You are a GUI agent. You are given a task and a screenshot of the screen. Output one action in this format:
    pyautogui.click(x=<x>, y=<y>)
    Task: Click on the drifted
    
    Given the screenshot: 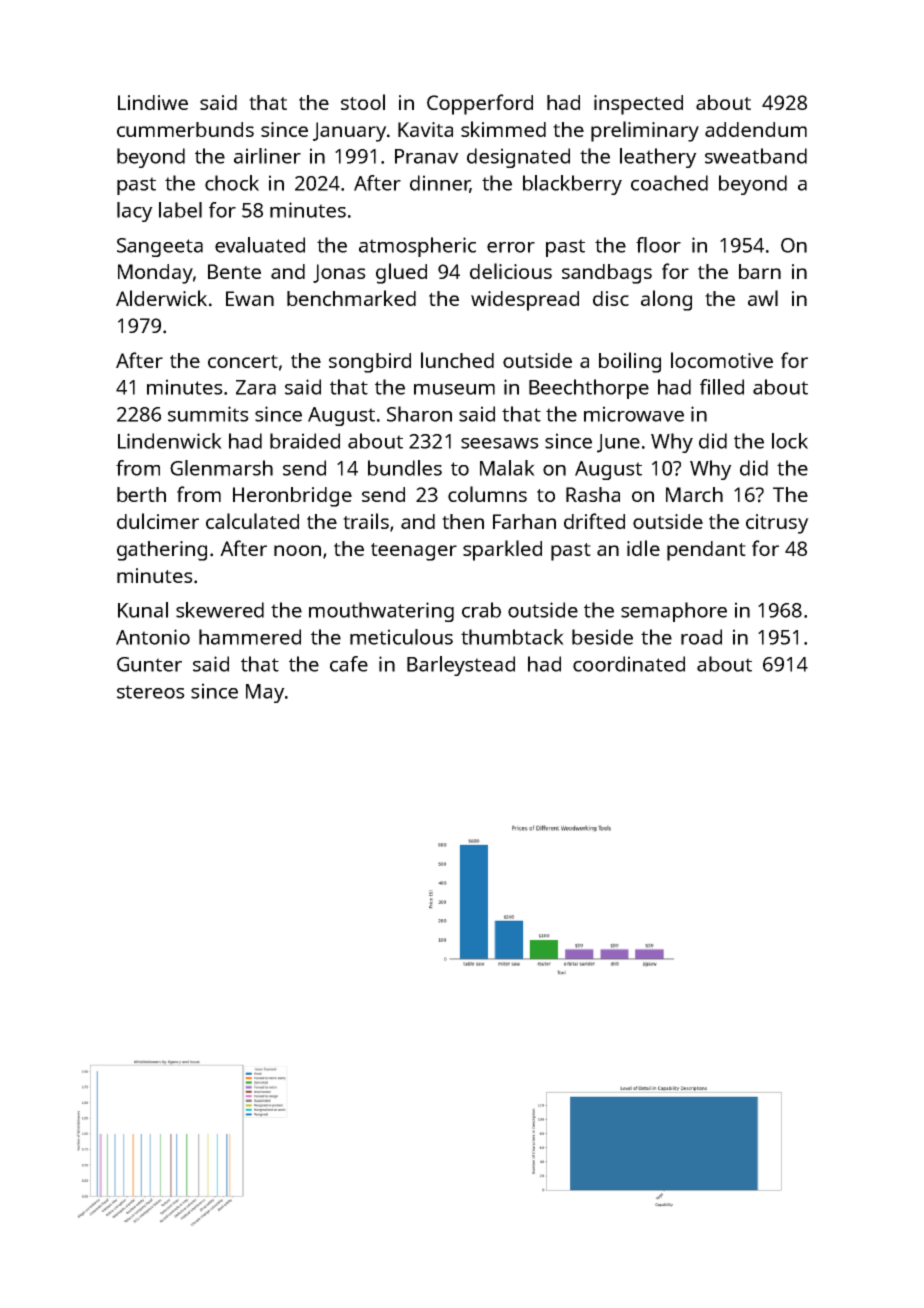 What is the action you would take?
    pyautogui.click(x=594, y=521)
